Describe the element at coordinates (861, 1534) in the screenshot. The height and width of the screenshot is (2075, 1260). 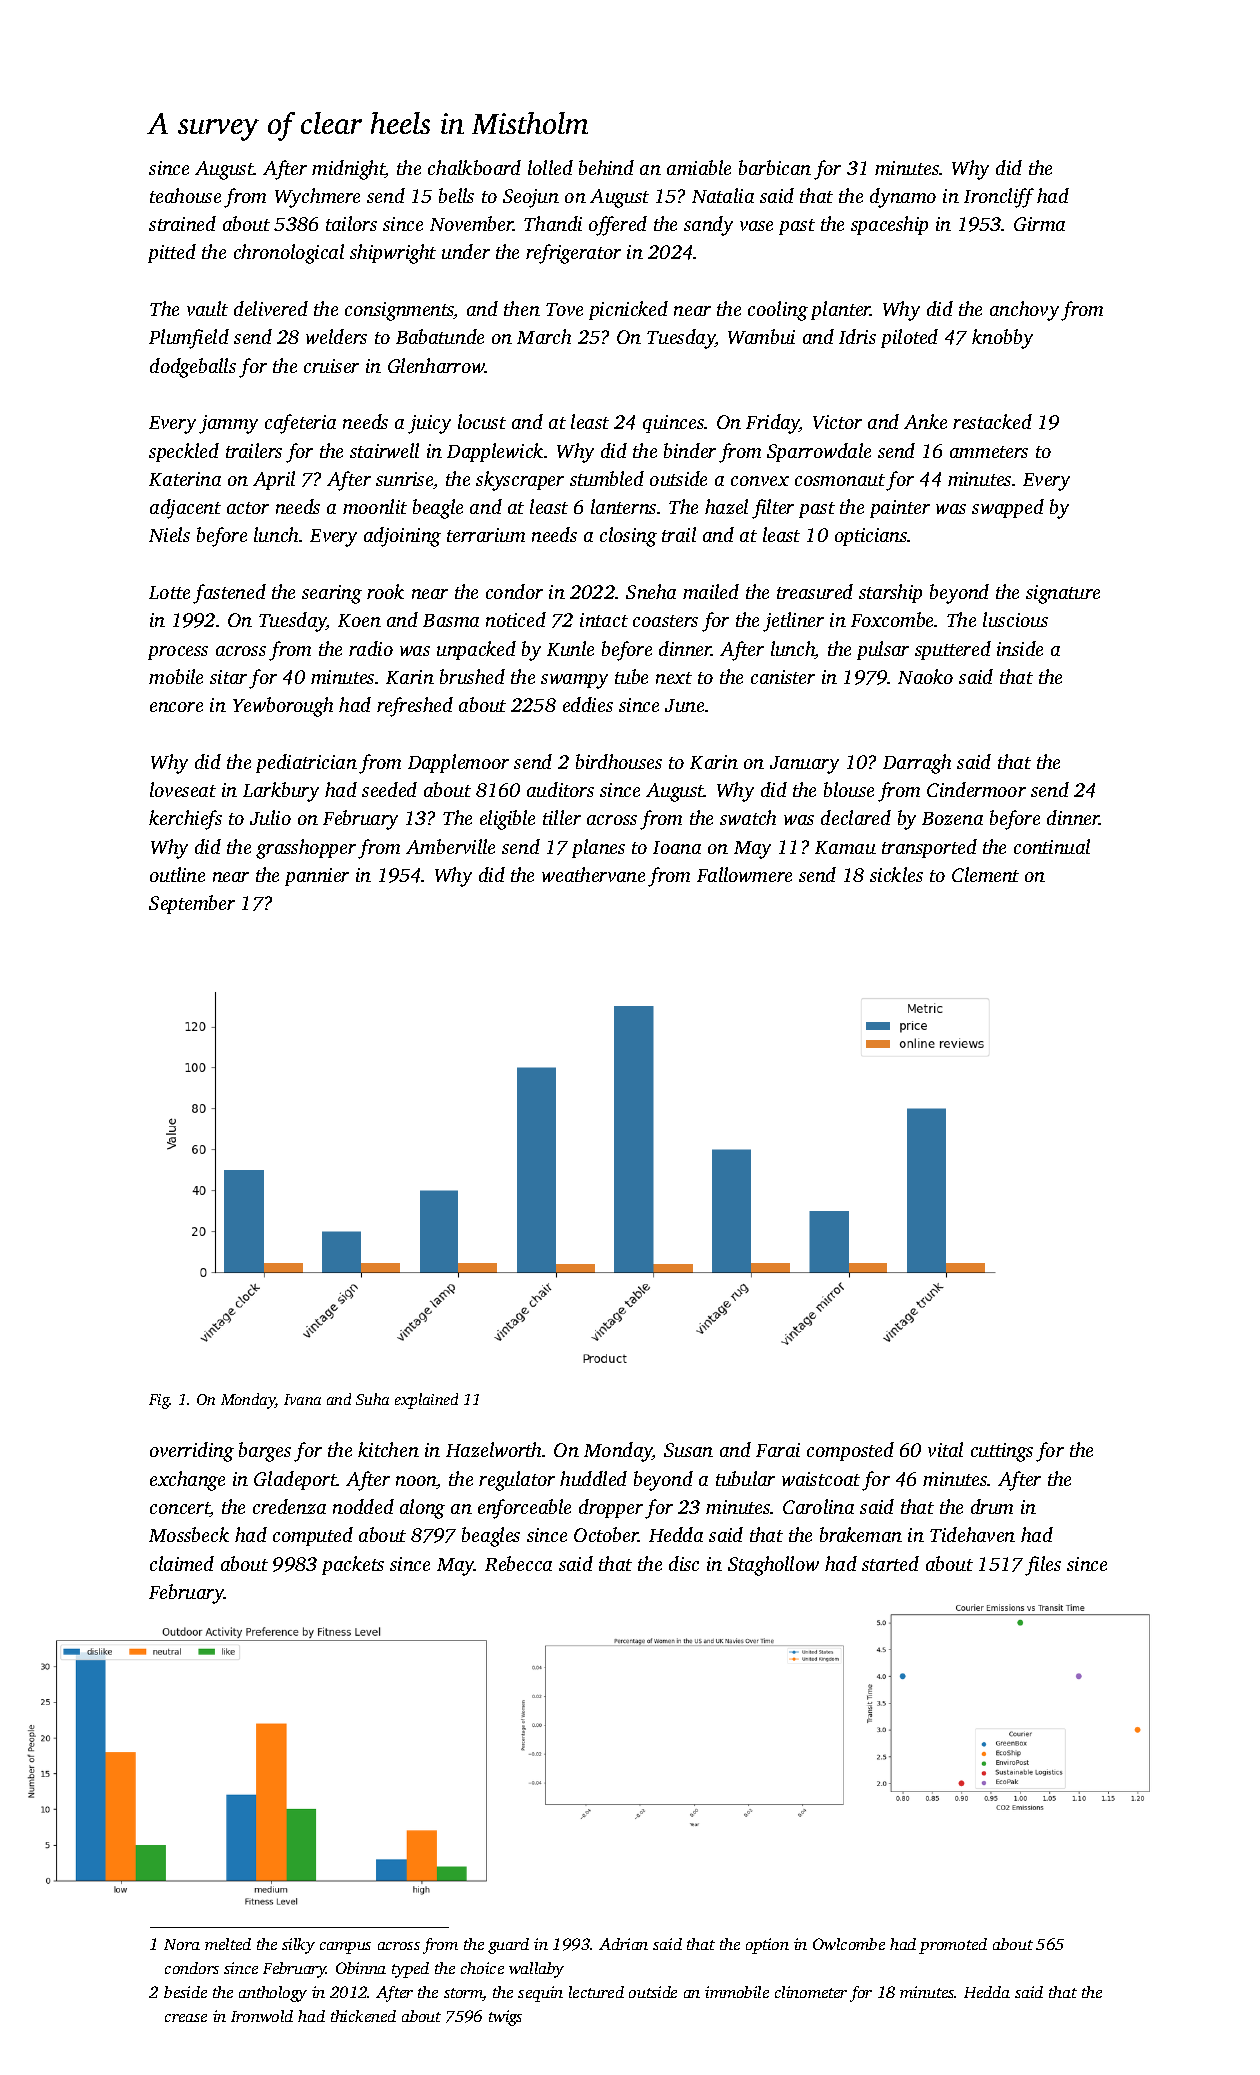
I see `brakeman` at that location.
